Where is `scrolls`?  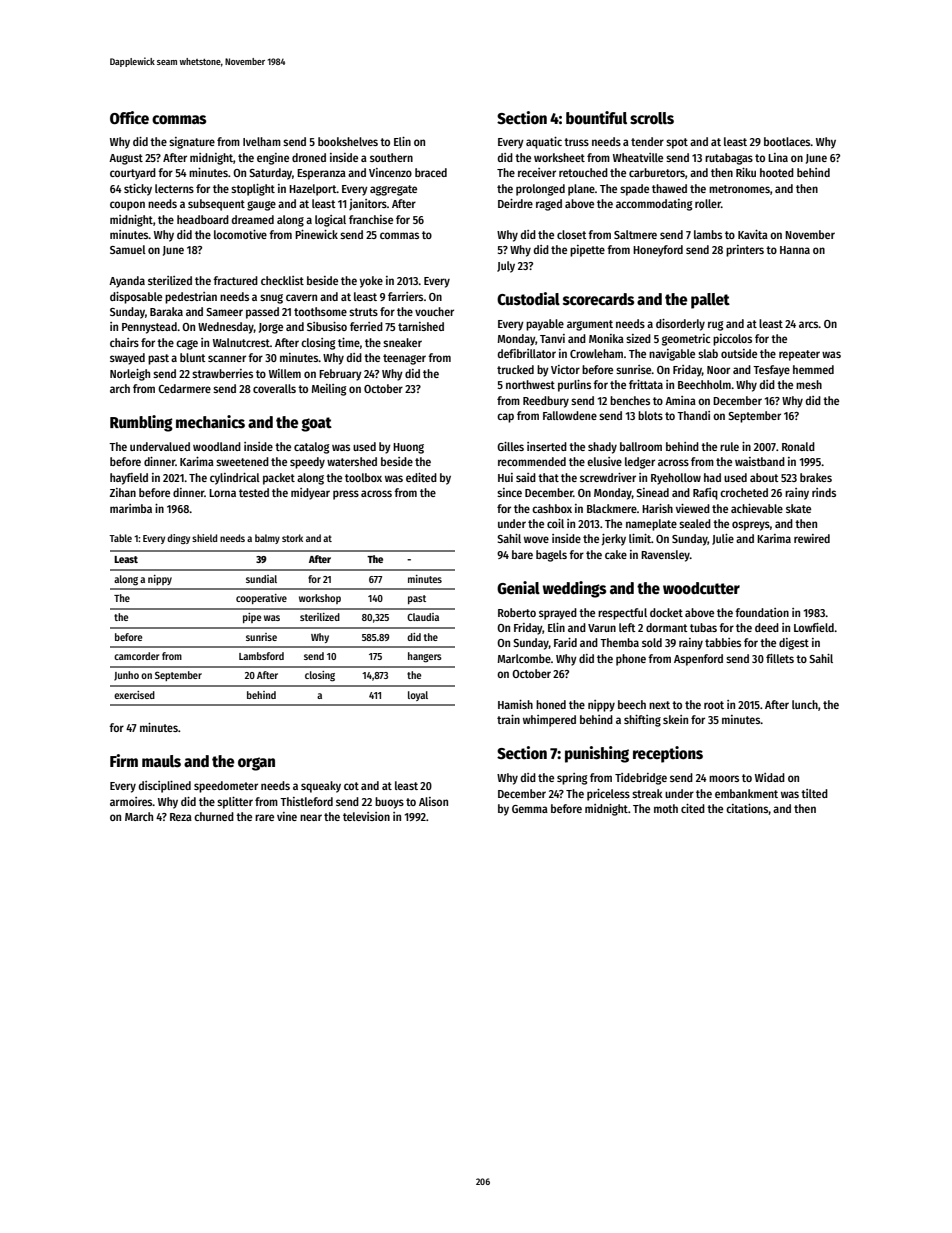 scrolls is located at coordinates (652, 118).
